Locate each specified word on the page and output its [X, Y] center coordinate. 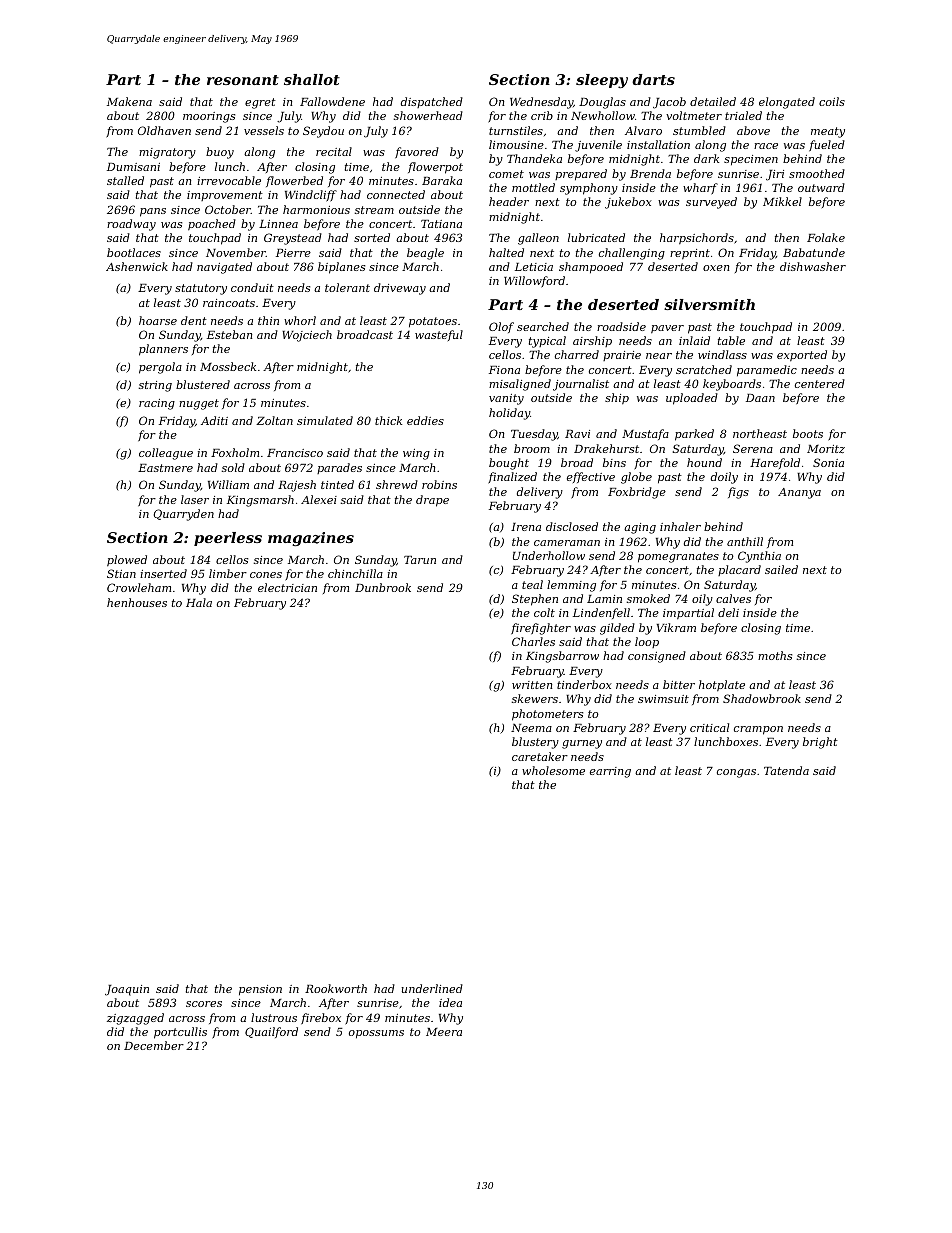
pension [260, 990]
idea [450, 1002]
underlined [432, 988]
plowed [127, 561]
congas [736, 773]
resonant [243, 80]
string [155, 386]
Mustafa [645, 434]
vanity [506, 399]
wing [416, 454]
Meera [444, 1032]
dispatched [432, 102]
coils [832, 101]
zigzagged [135, 1019]
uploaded [692, 399]
